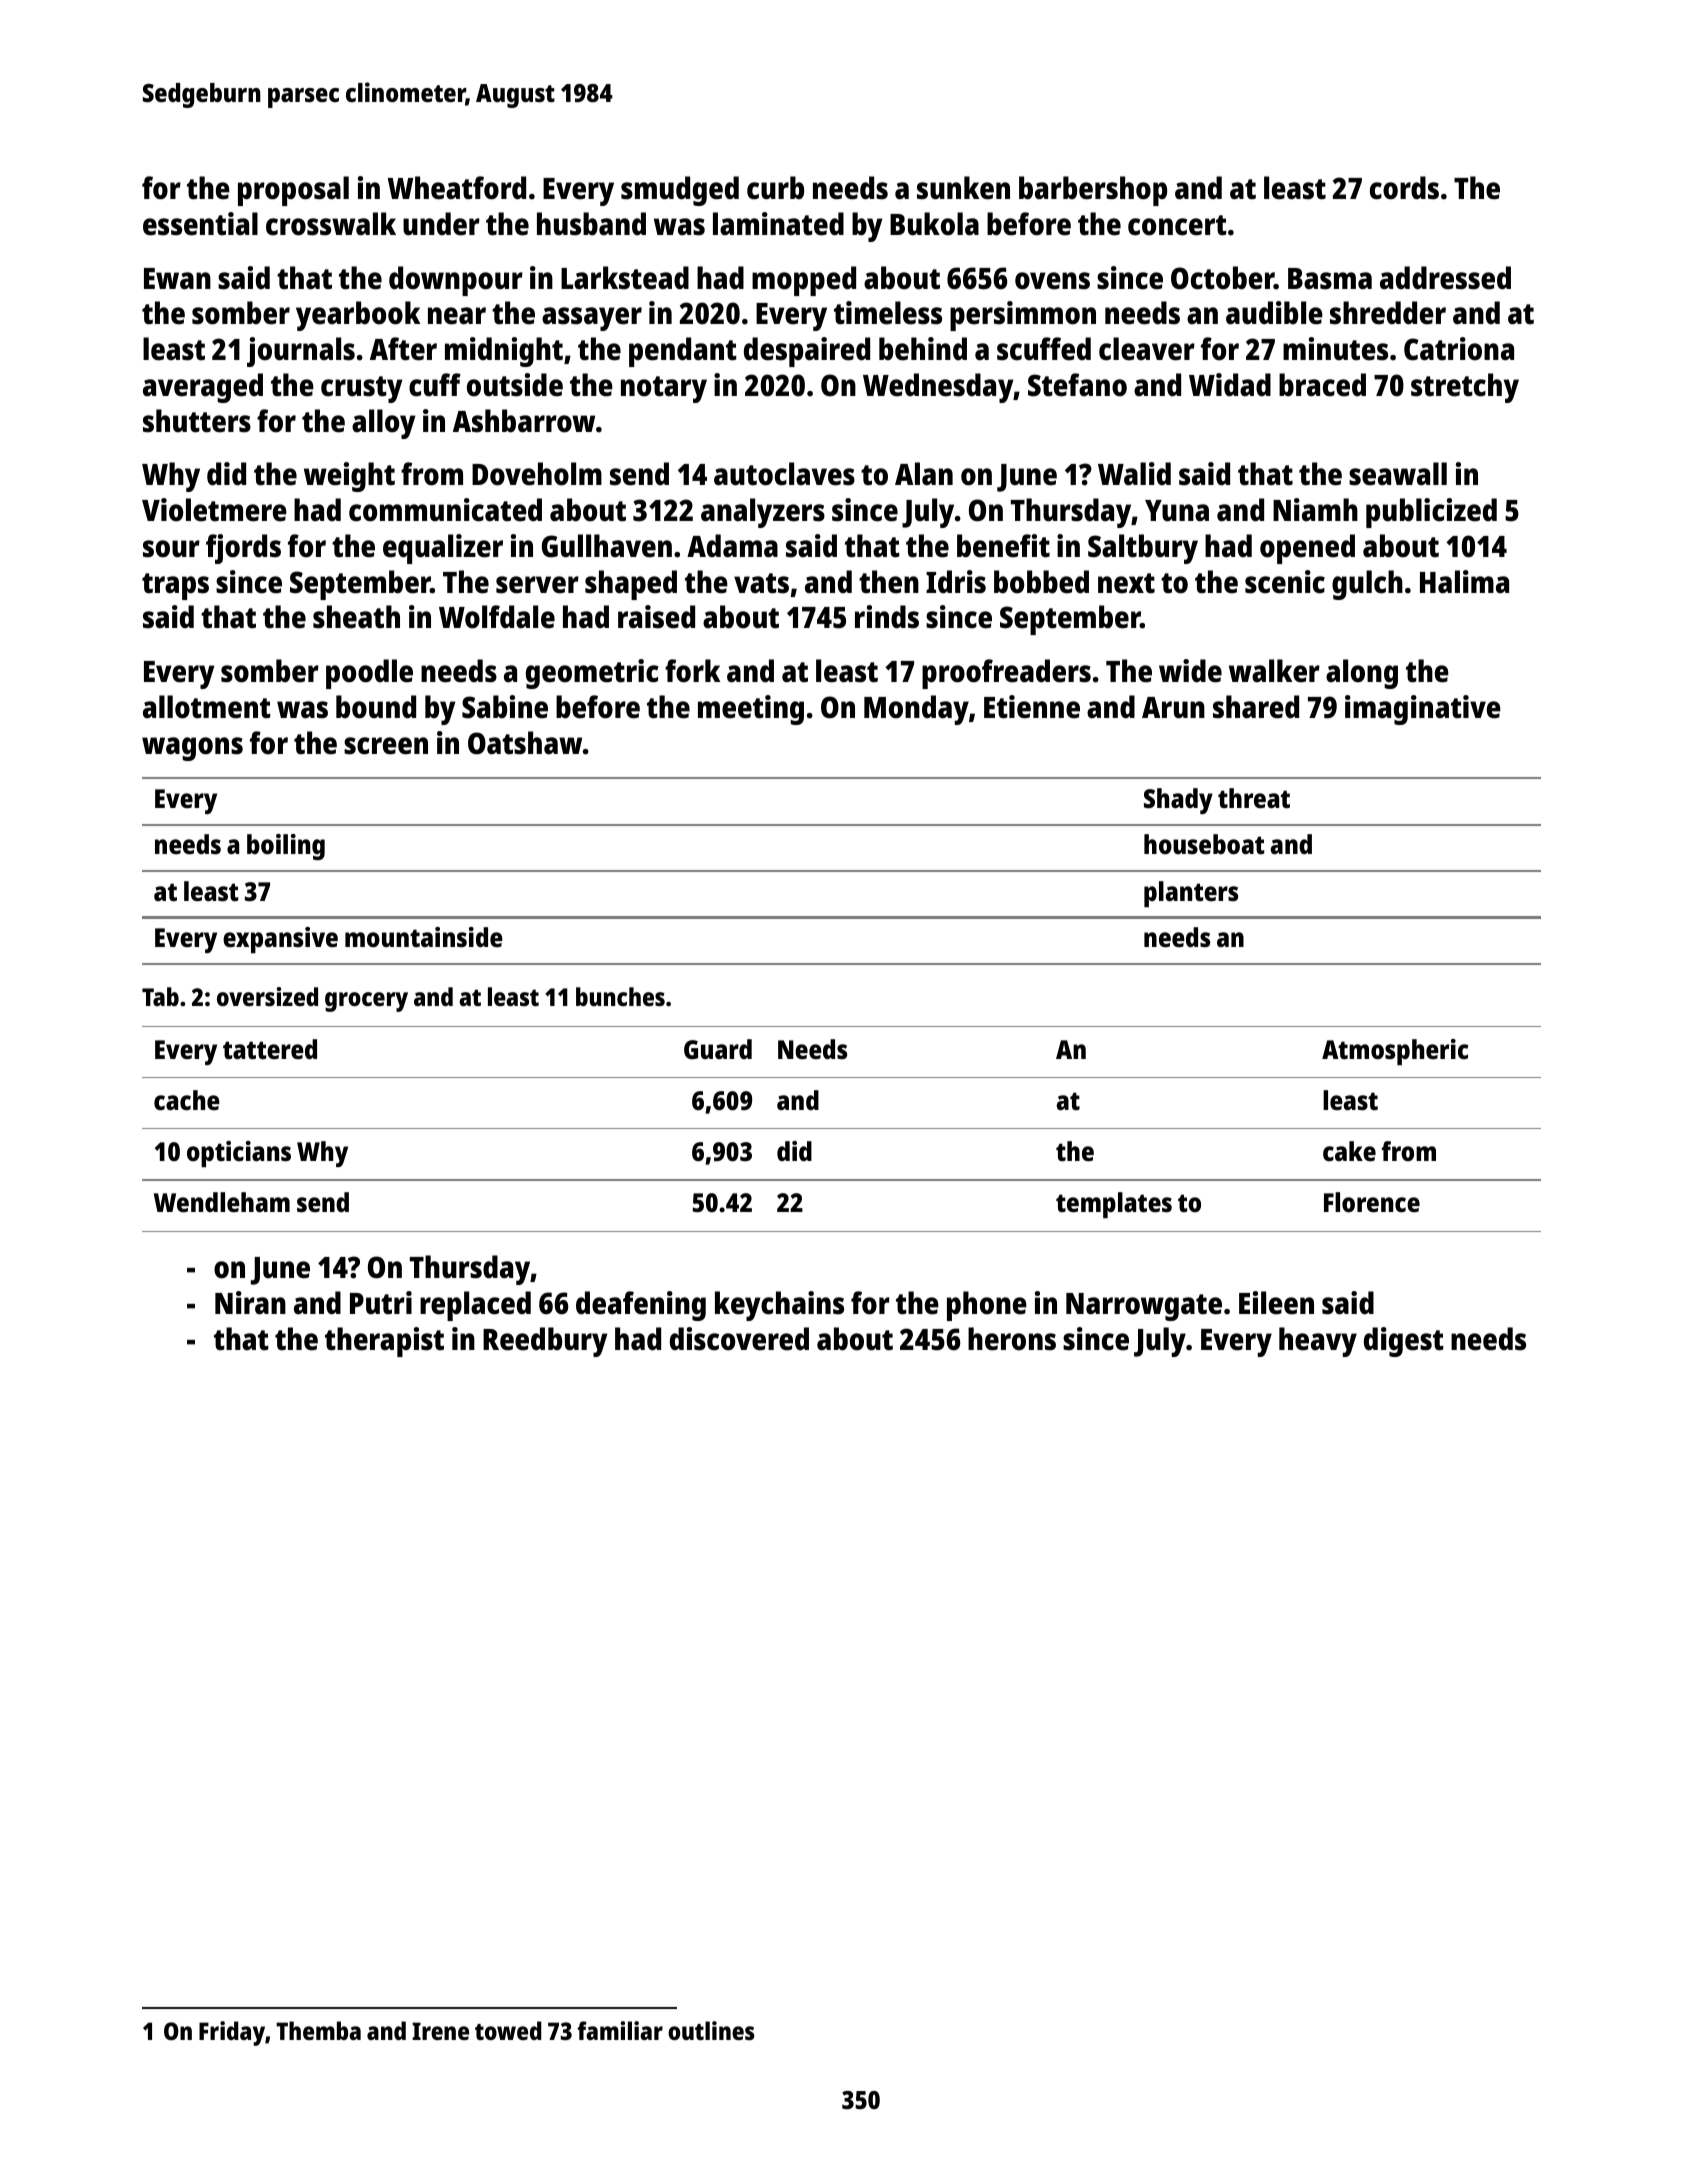  What do you see at coordinates (751, 710) in the document?
I see `meeting` at bounding box center [751, 710].
